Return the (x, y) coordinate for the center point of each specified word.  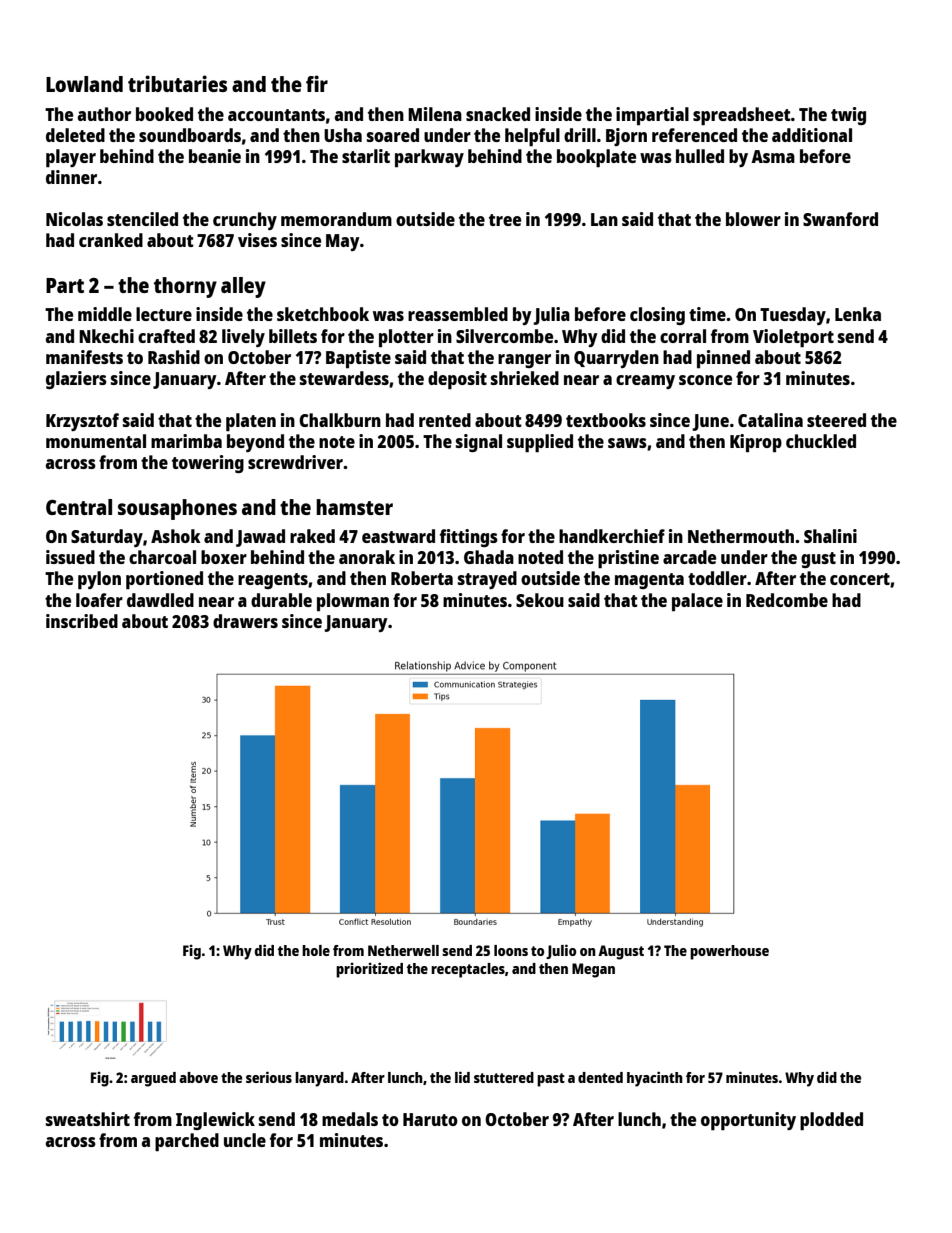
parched (187, 1142)
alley (243, 287)
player (71, 158)
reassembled (458, 314)
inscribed (82, 621)
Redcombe (787, 600)
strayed (487, 580)
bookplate (596, 158)
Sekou (540, 600)
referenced (694, 135)
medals (350, 1119)
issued (70, 557)
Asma (773, 156)
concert (860, 579)
